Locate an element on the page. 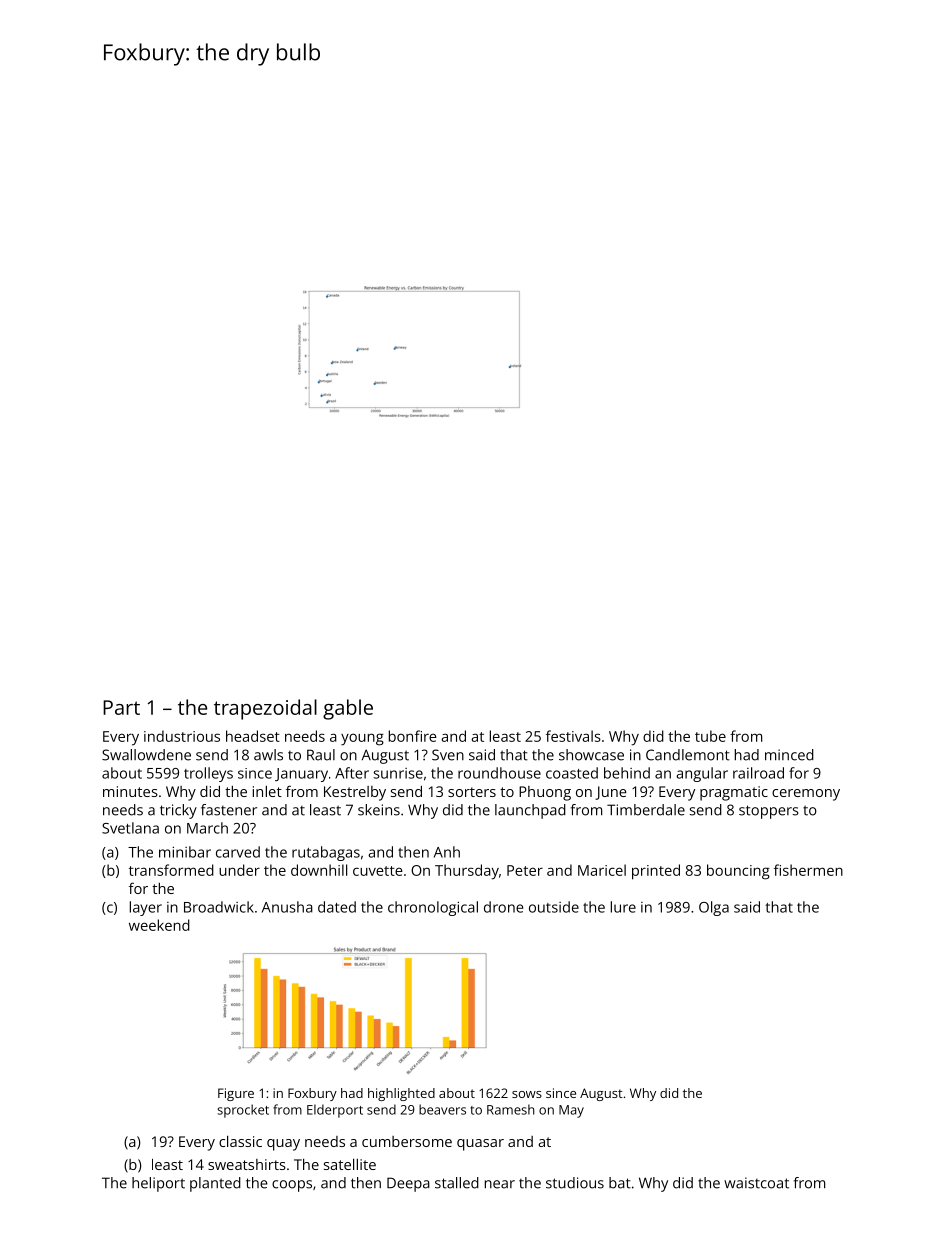  bat is located at coordinates (620, 1183).
